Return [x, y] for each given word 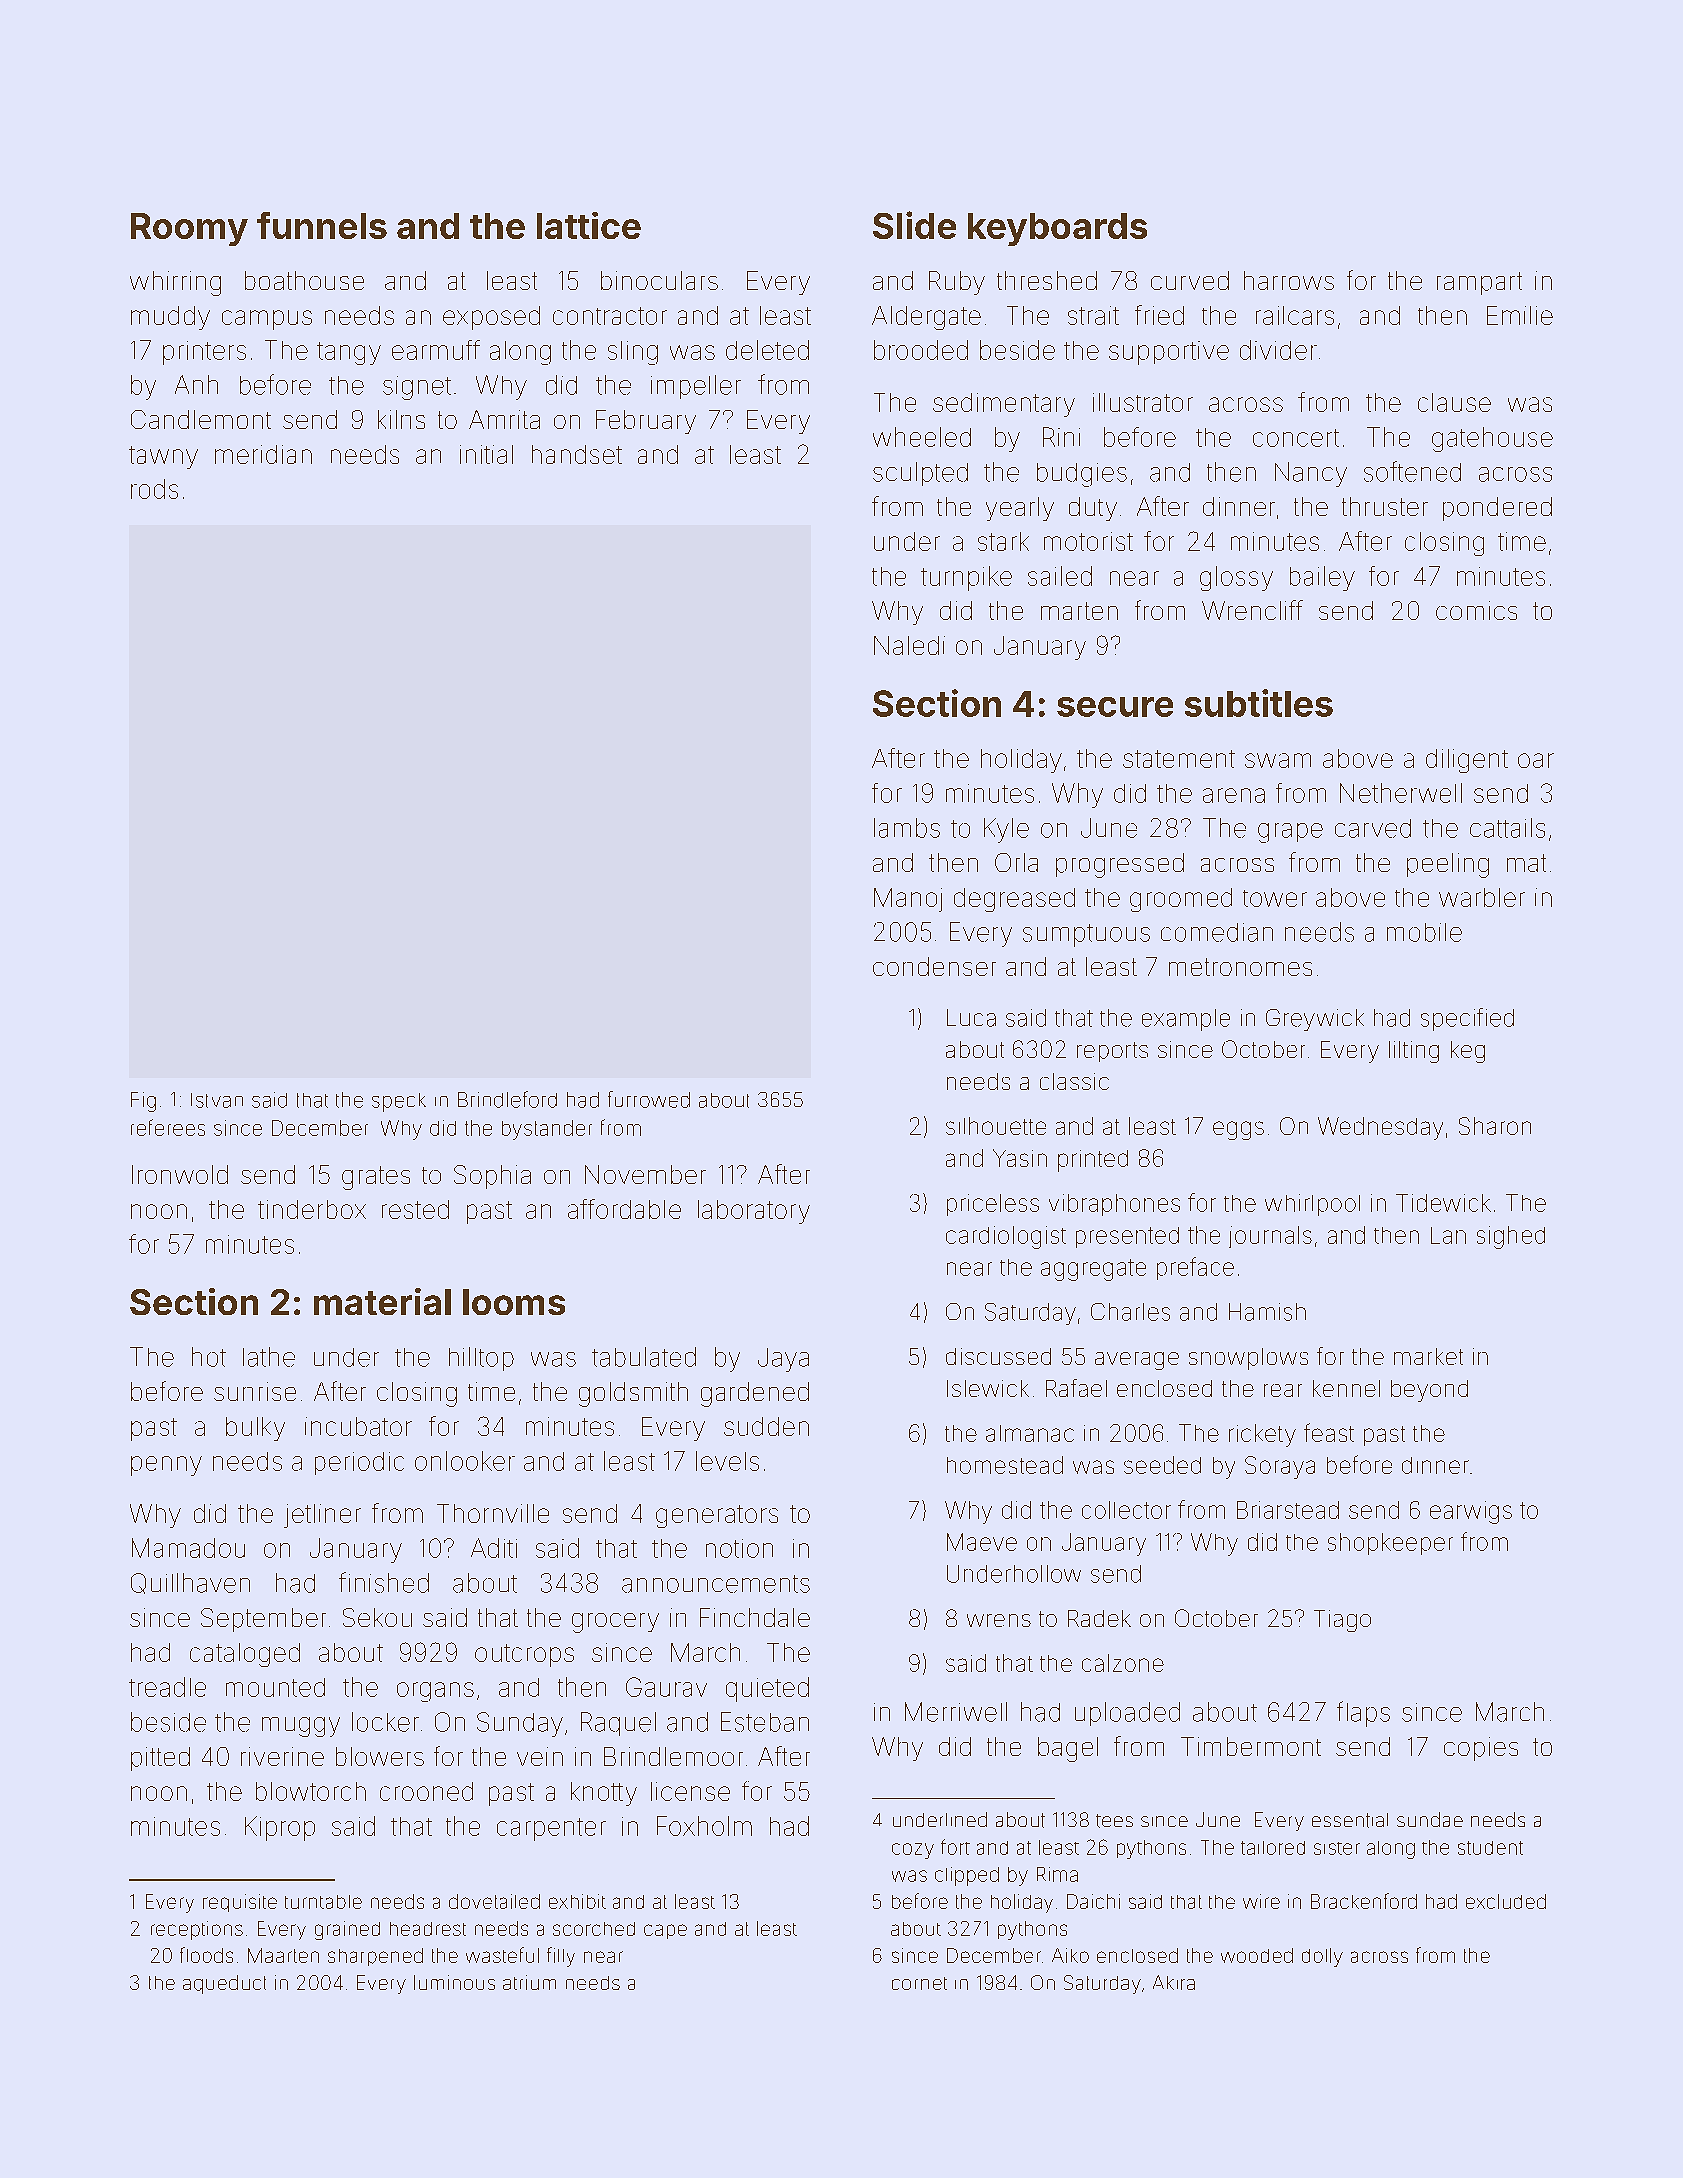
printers [204, 353]
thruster [1385, 506]
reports [1112, 1052]
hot [209, 1357]
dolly [1322, 1957]
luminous [454, 1982]
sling [633, 353]
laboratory [754, 1212]
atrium [529, 1982]
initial [486, 454]
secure [1115, 707]
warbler [1482, 897]
